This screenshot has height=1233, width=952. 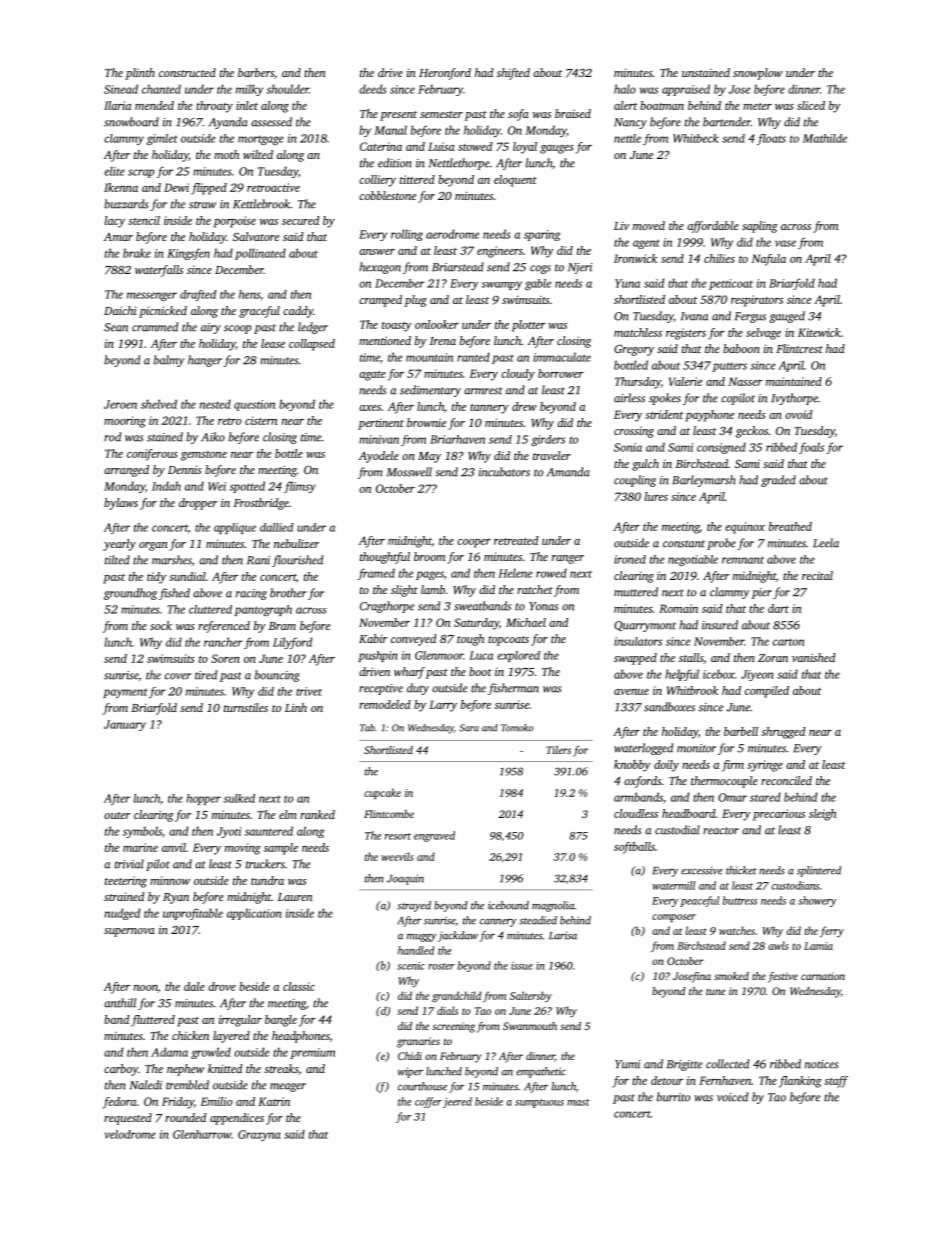 What do you see at coordinates (378, 656) in the screenshot?
I see `pushpin` at bounding box center [378, 656].
